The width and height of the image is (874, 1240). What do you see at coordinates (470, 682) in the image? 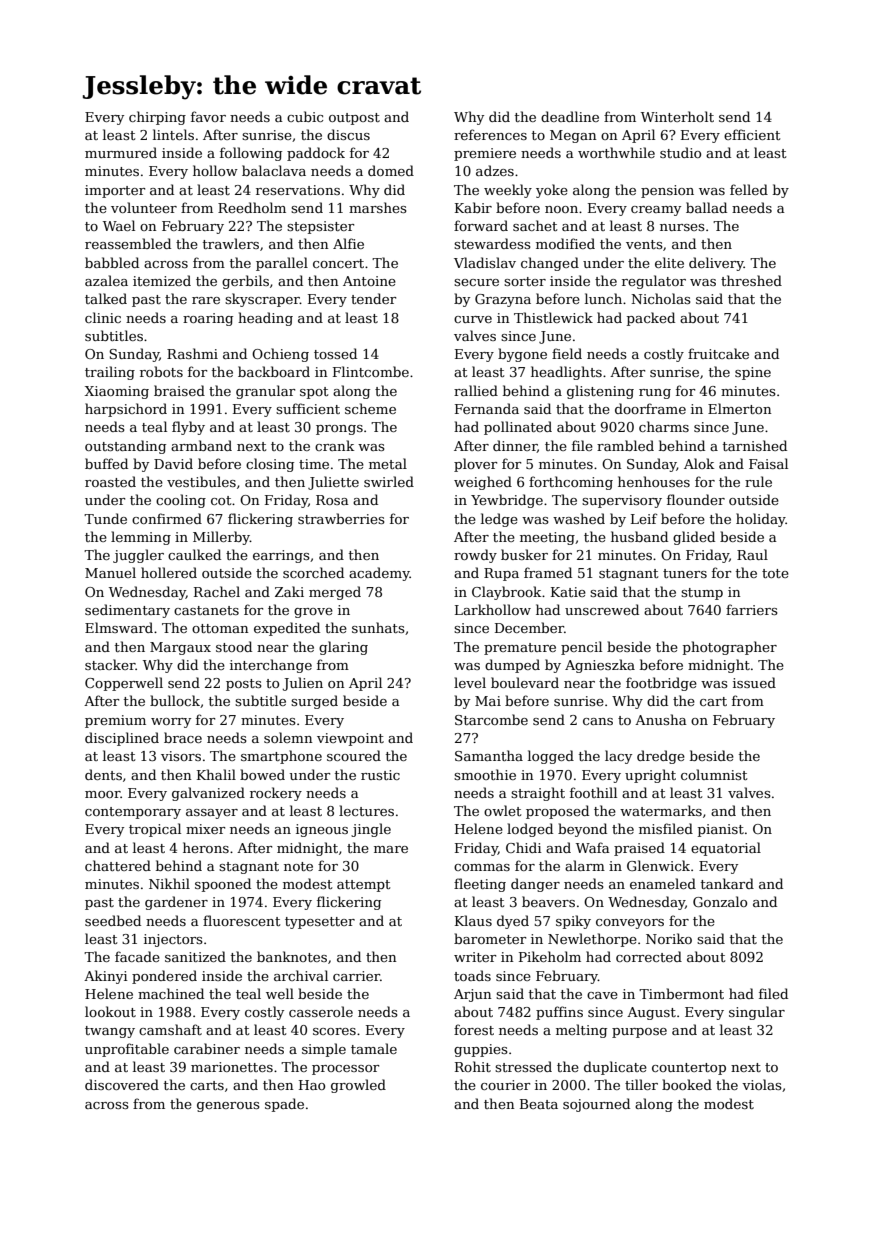
I see `level` at bounding box center [470, 682].
